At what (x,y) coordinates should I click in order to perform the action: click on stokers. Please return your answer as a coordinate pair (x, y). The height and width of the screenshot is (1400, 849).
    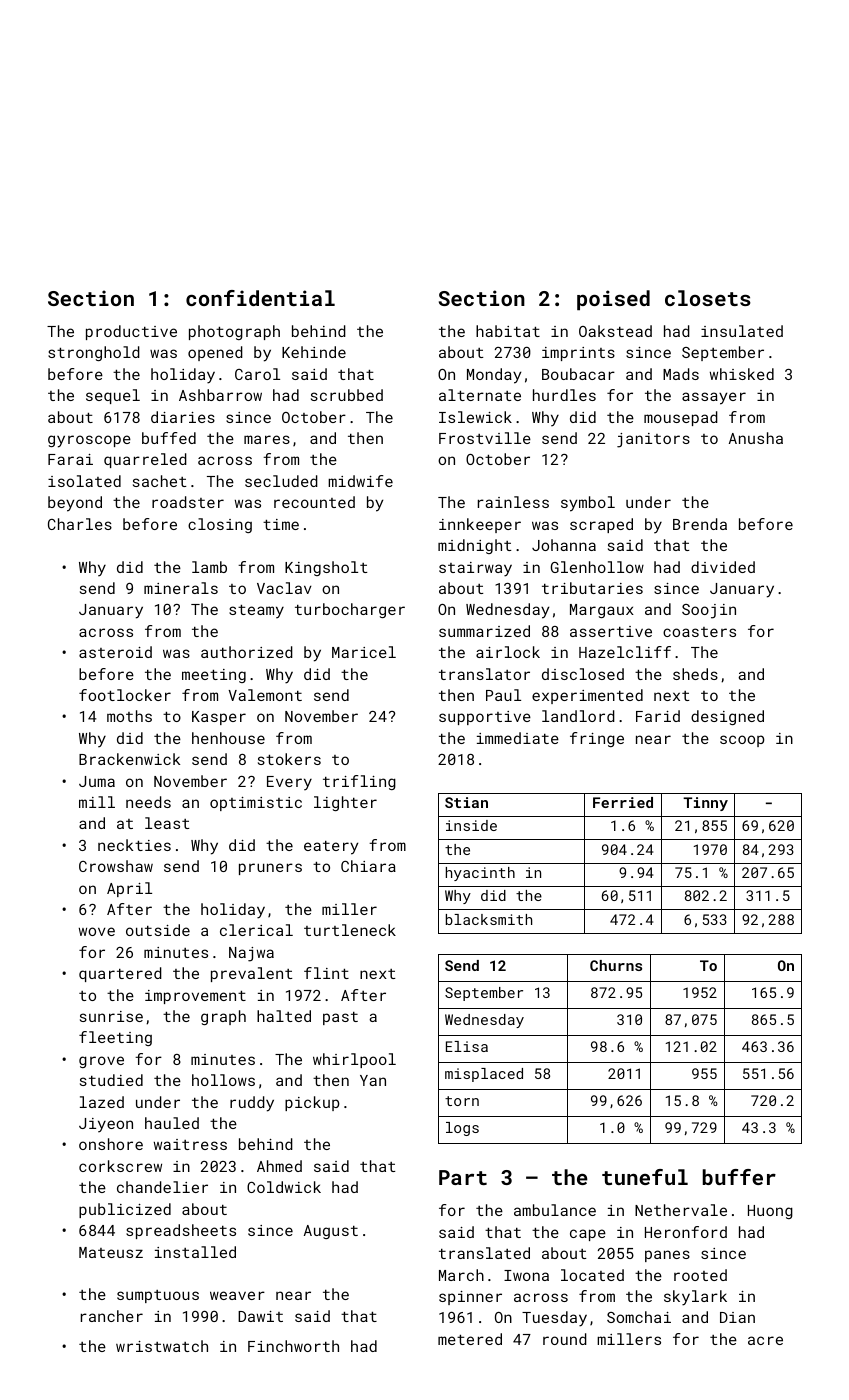
    Looking at the image, I should click on (289, 759).
